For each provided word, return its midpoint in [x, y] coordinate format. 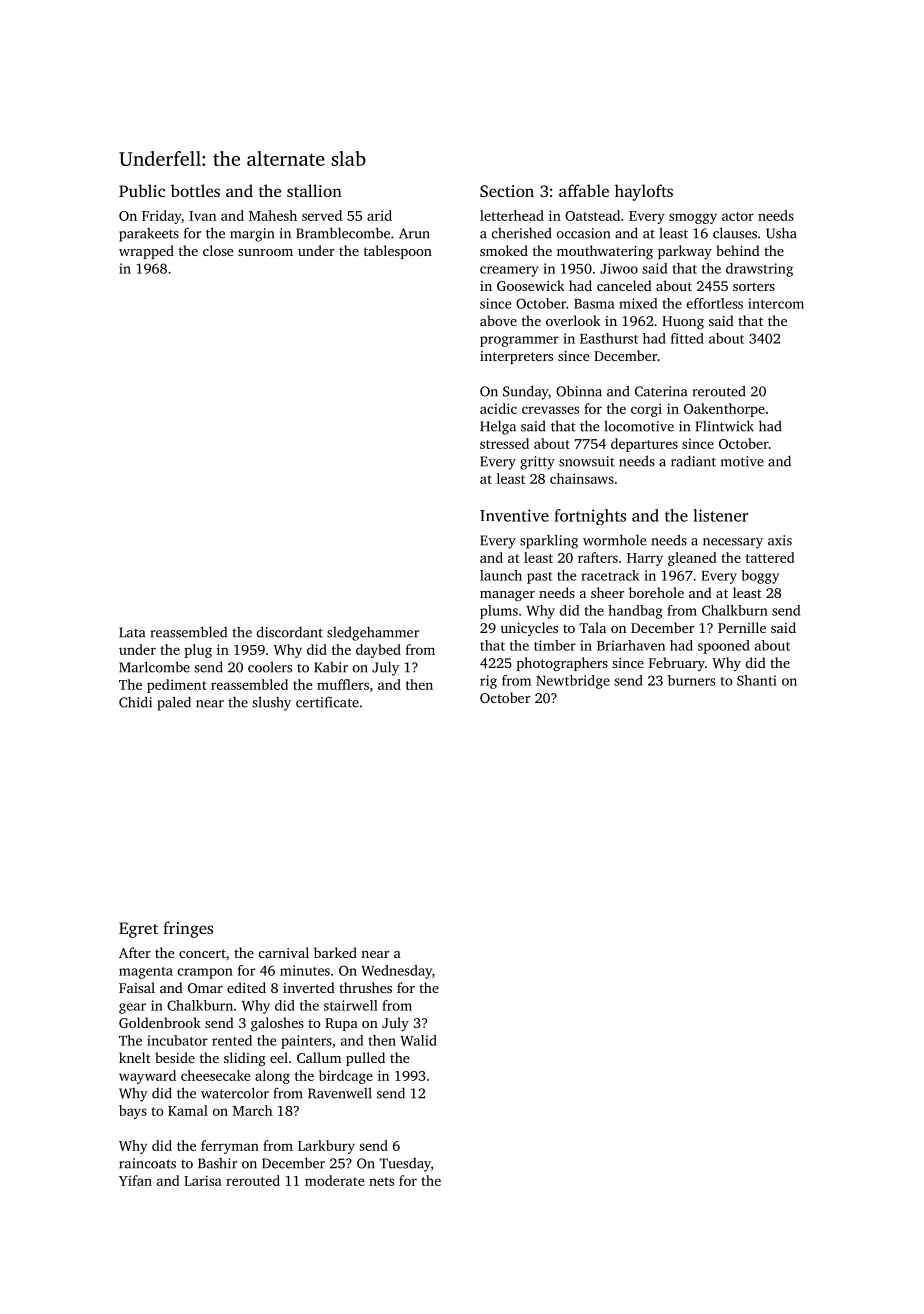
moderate [335, 1180]
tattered [770, 557]
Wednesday [396, 972]
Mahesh [273, 215]
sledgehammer [373, 633]
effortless [715, 303]
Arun [414, 233]
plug [198, 651]
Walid [418, 1040]
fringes [188, 929]
